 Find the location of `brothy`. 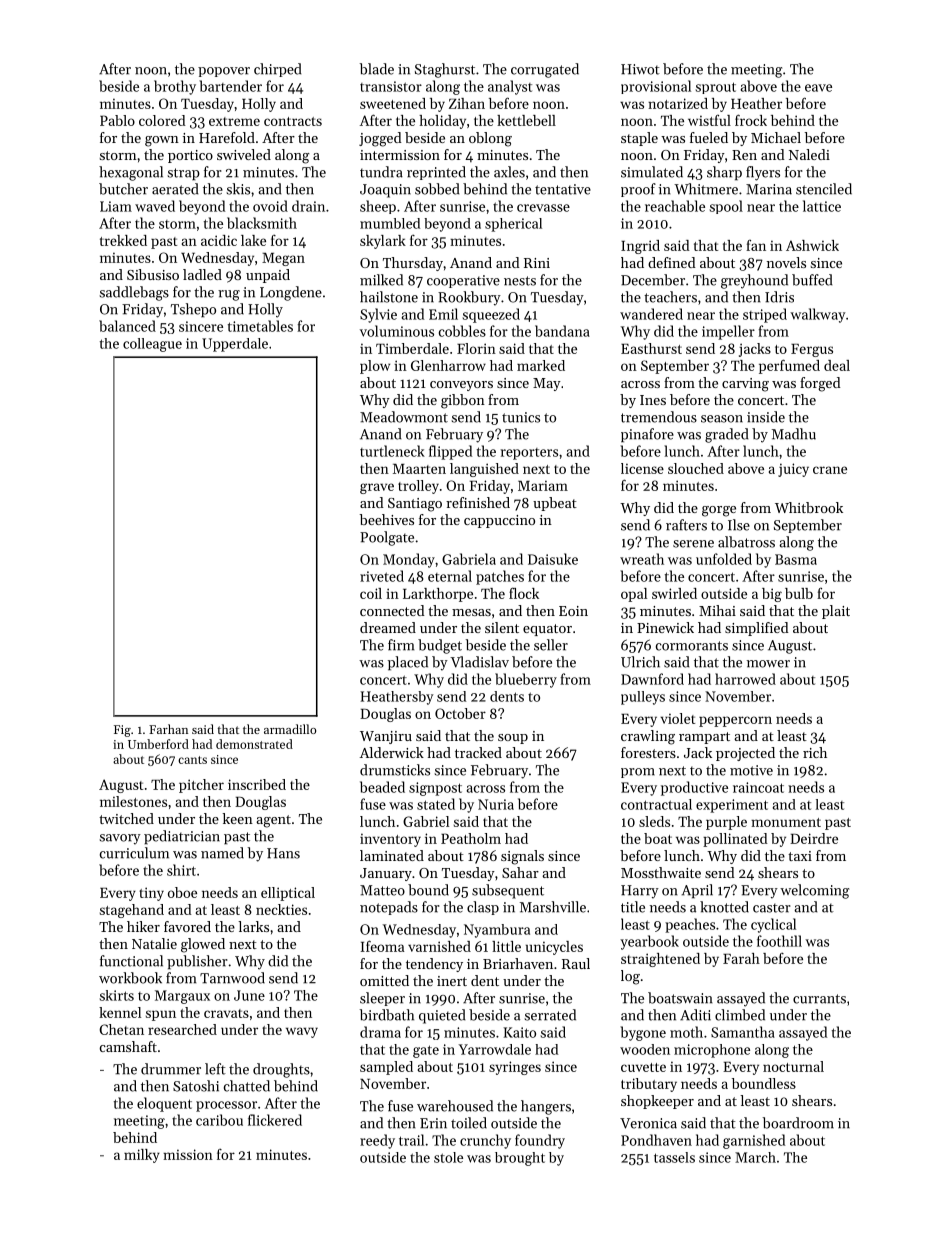

brothy is located at coordinates (175, 87).
